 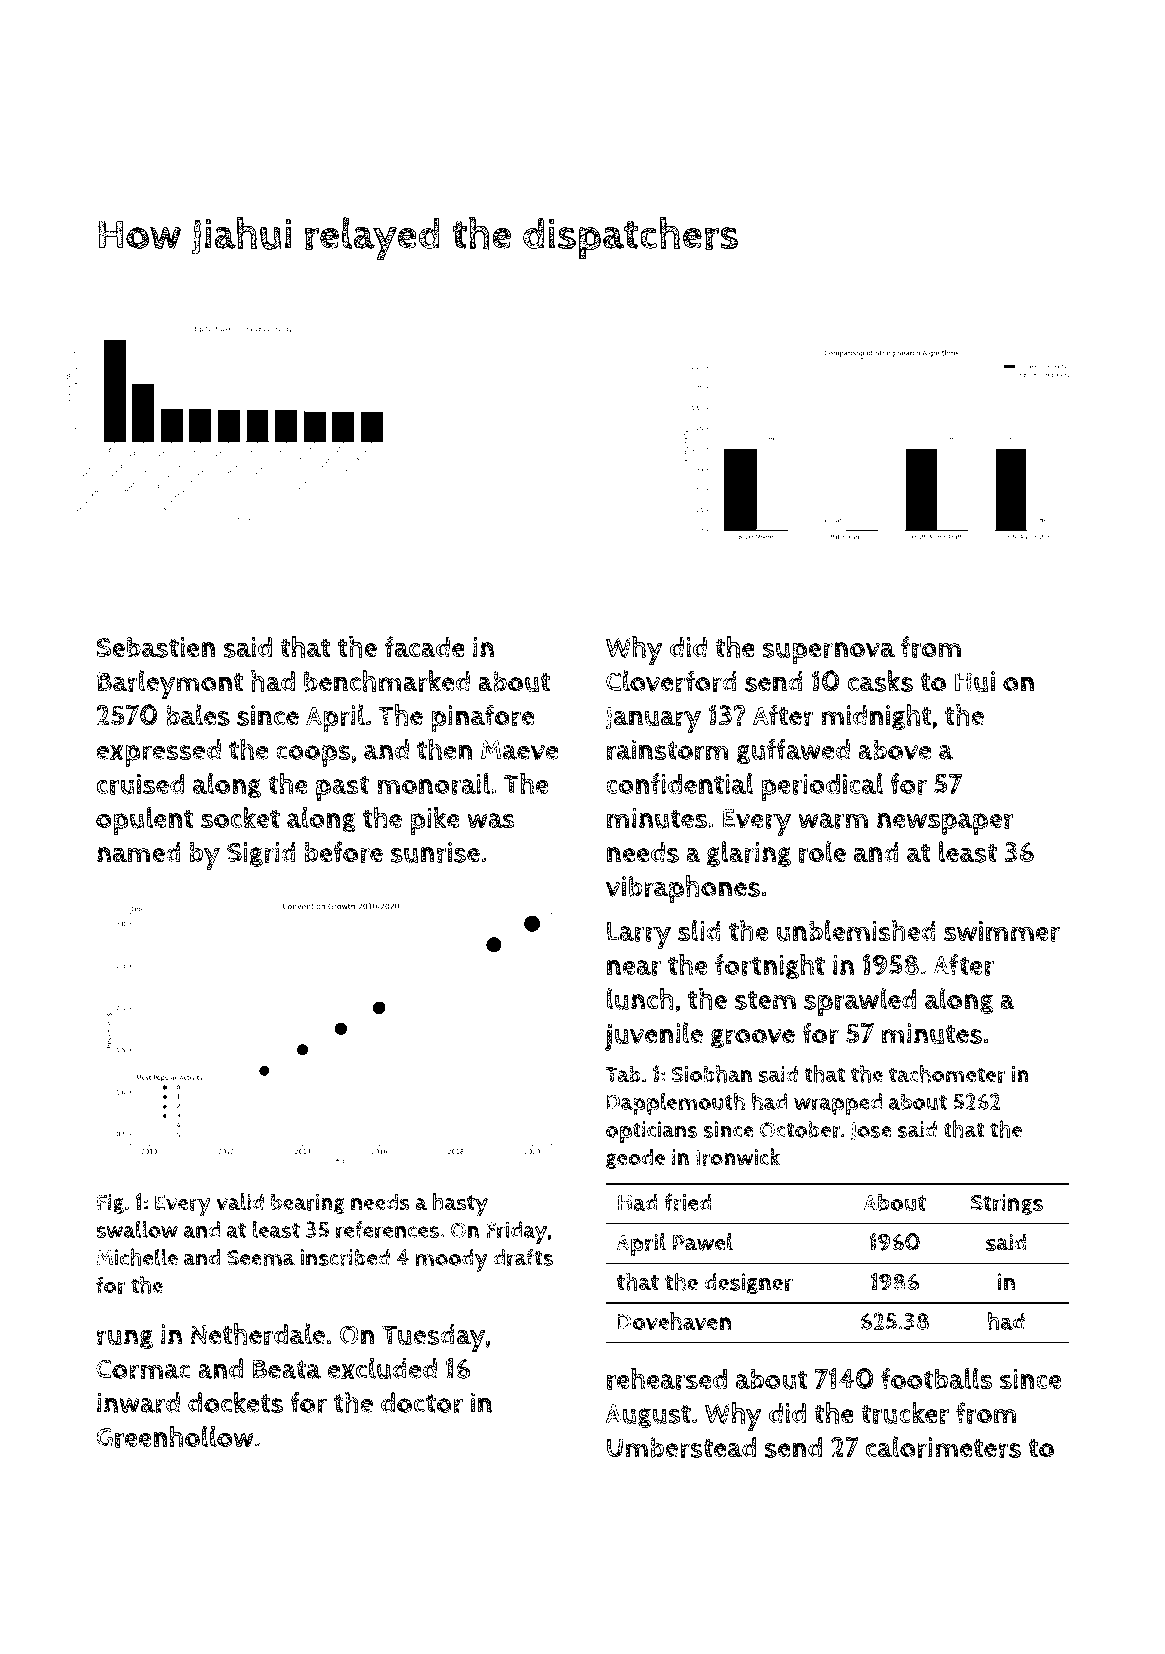 What do you see at coordinates (286, 1369) in the document?
I see `Beata` at bounding box center [286, 1369].
